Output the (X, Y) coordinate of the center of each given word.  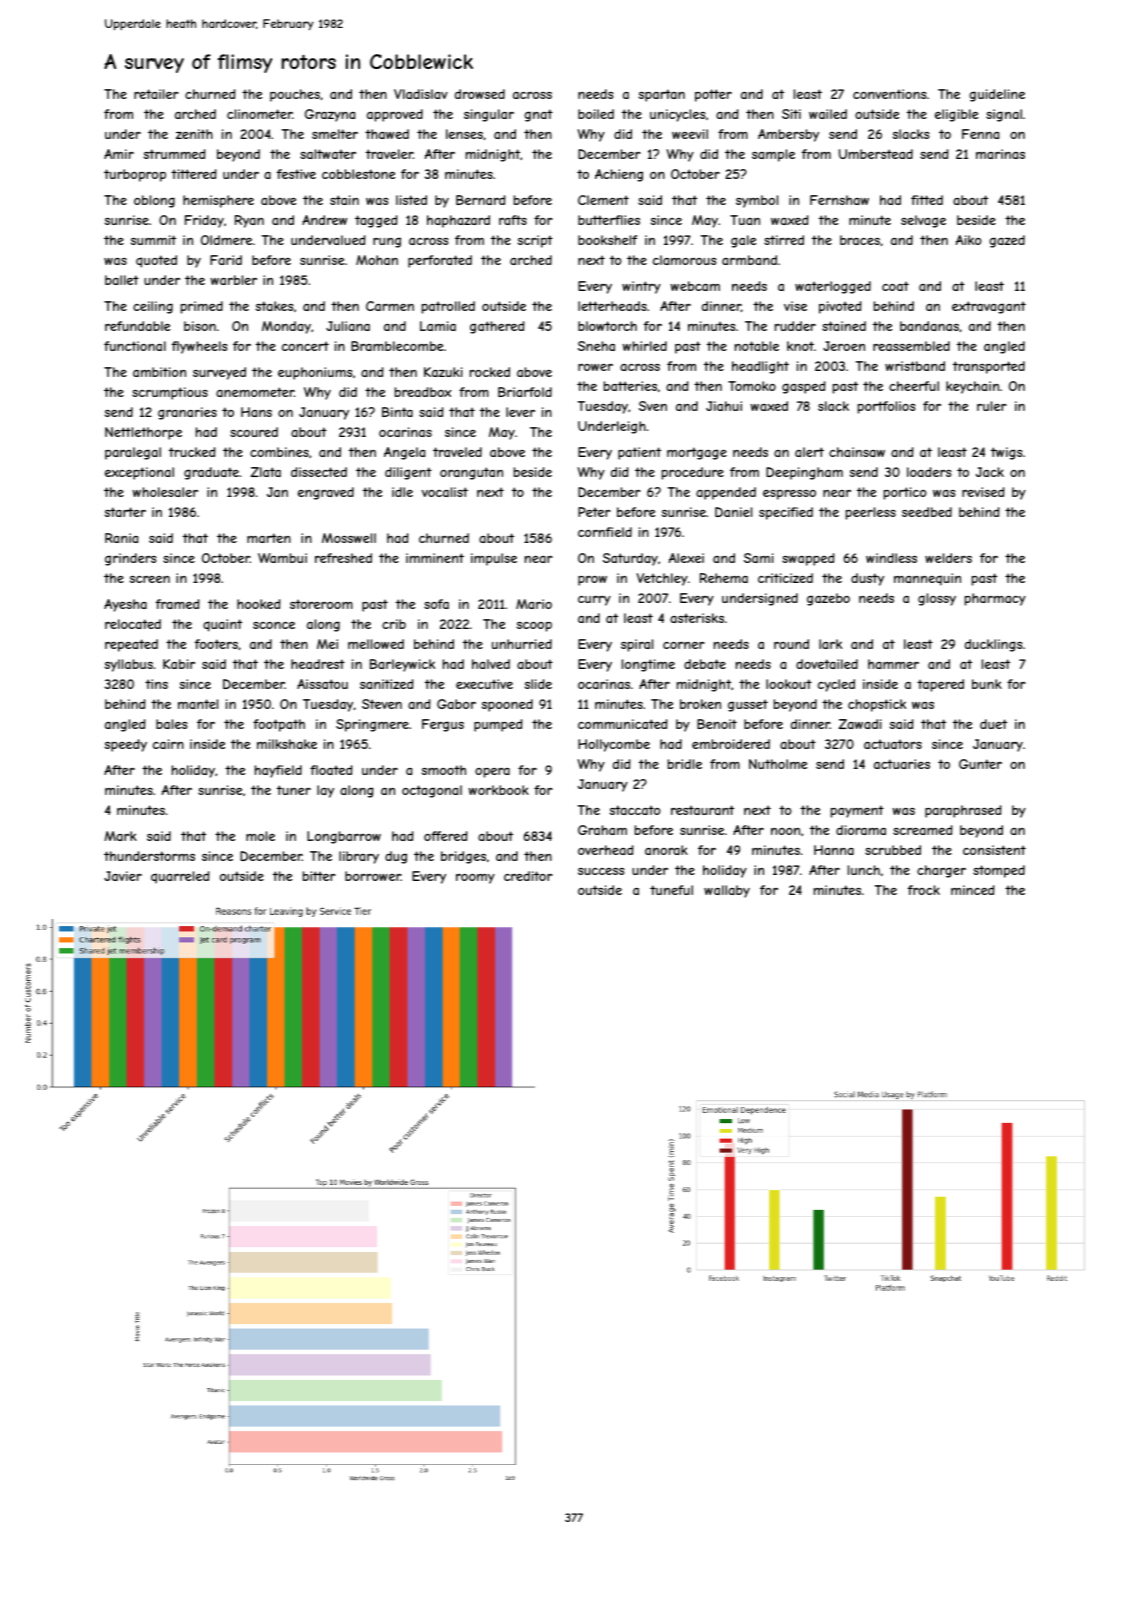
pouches (295, 95)
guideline (997, 95)
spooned (507, 705)
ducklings (994, 645)
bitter (319, 876)
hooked (259, 604)
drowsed (480, 94)
